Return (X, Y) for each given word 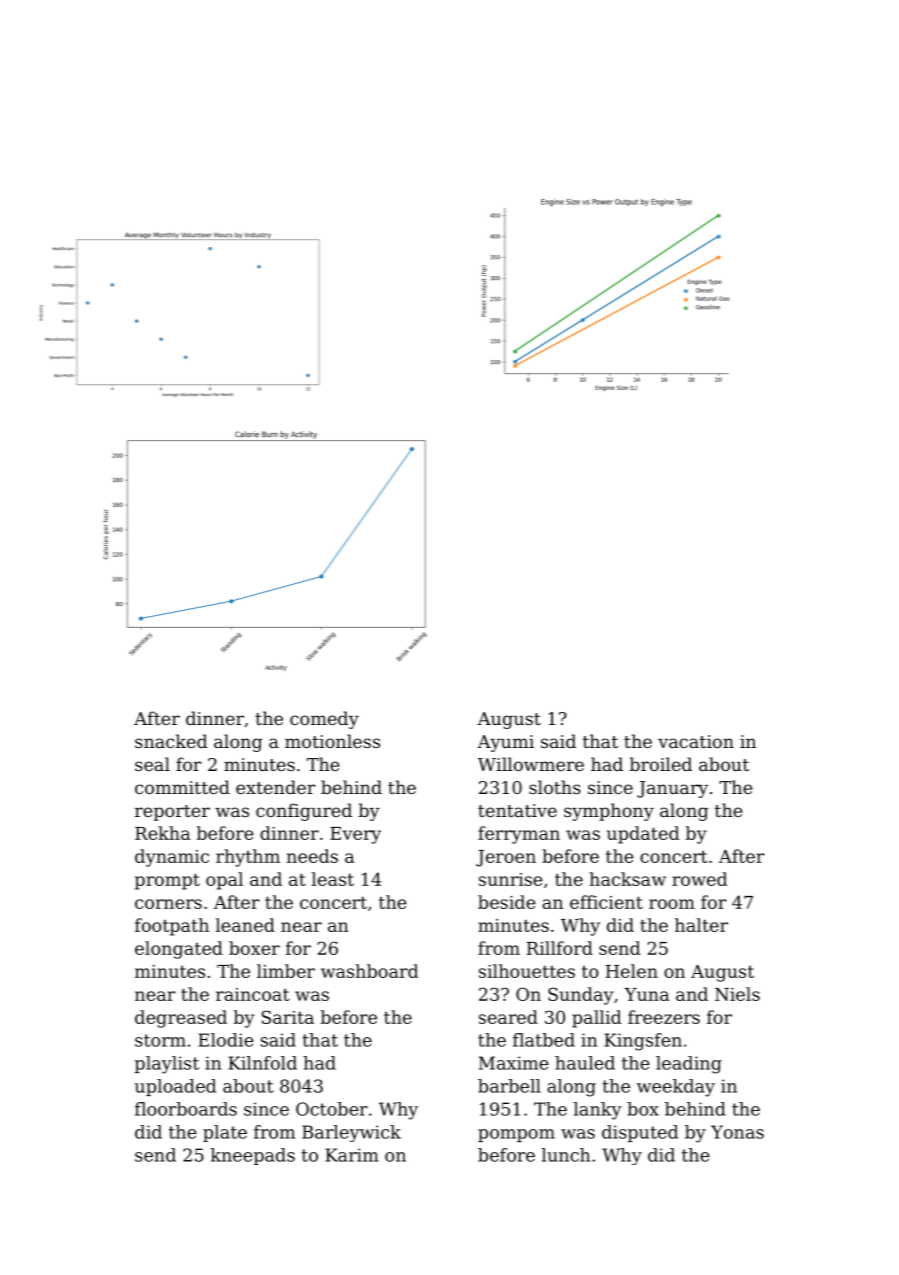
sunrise (511, 879)
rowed (699, 879)
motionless (332, 741)
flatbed (544, 1040)
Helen (632, 971)
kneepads (253, 1156)
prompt (167, 881)
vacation (696, 741)
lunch (566, 1155)
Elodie (226, 1040)
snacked (171, 741)
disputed (640, 1133)
